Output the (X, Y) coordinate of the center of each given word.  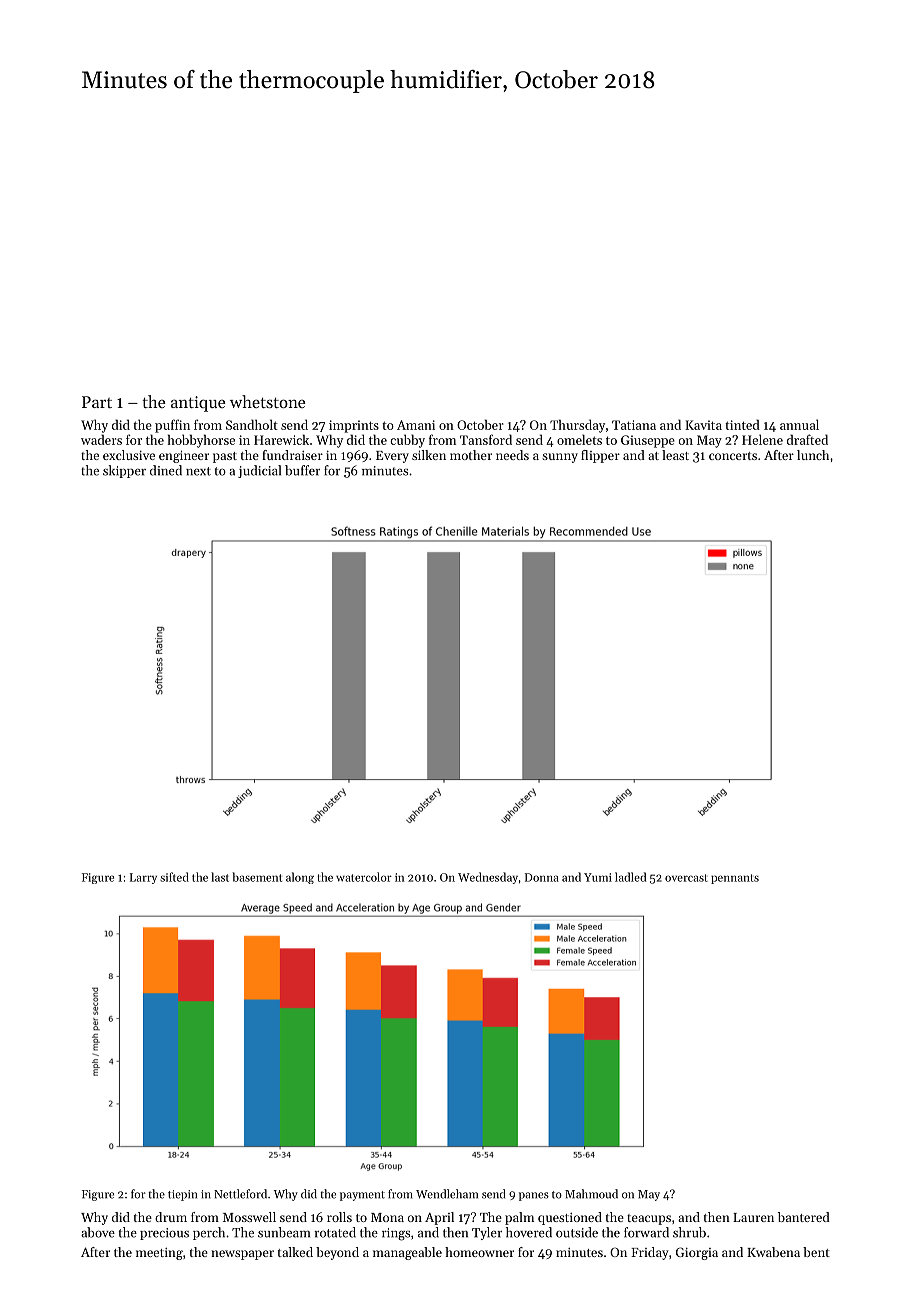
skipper (124, 471)
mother (471, 455)
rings (396, 1234)
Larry (143, 878)
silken (429, 455)
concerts (733, 456)
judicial (259, 471)
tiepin (182, 1195)
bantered (804, 1217)
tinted (742, 424)
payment (362, 1196)
